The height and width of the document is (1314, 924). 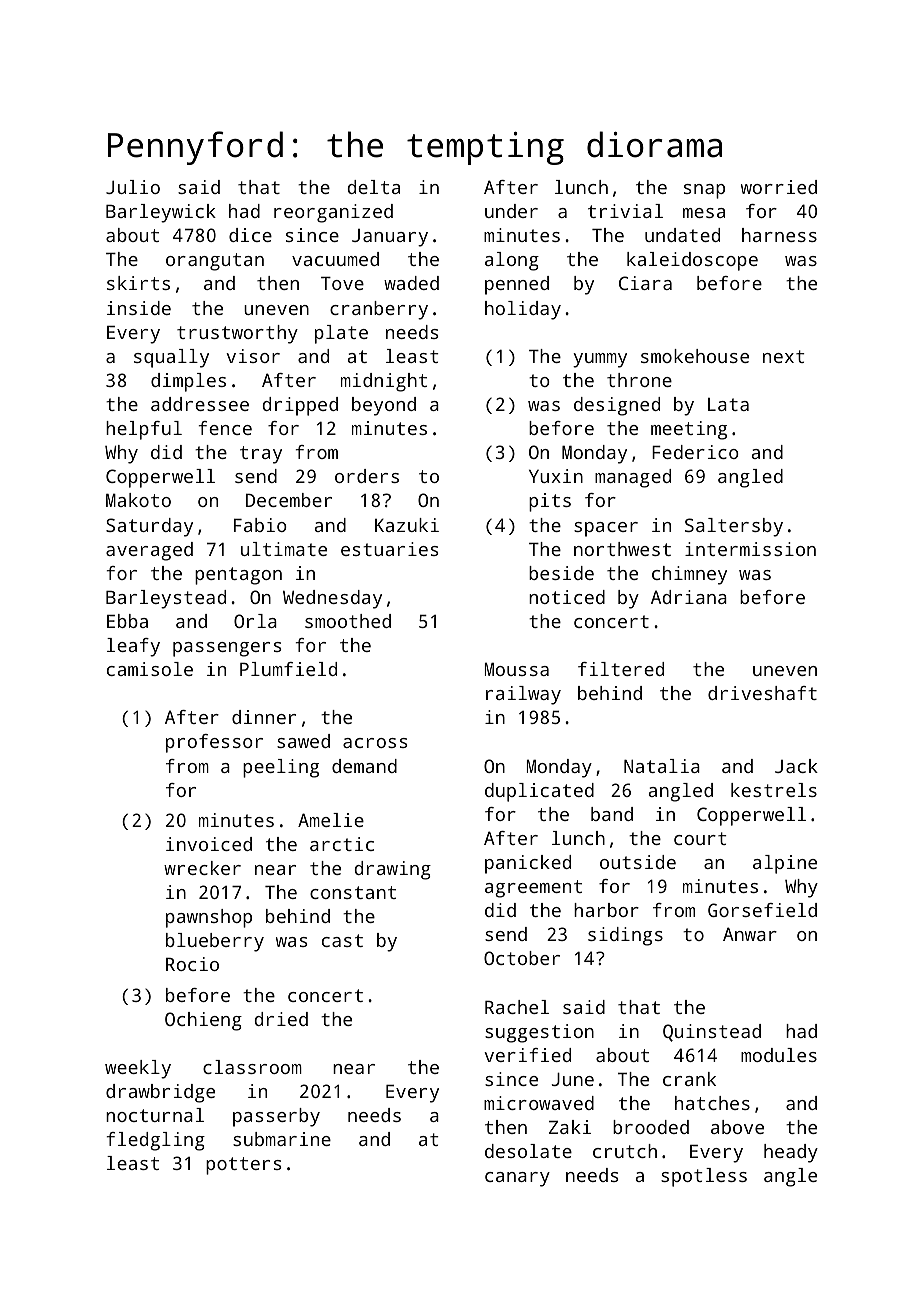 What do you see at coordinates (156, 1141) in the document?
I see `fledgling` at bounding box center [156, 1141].
